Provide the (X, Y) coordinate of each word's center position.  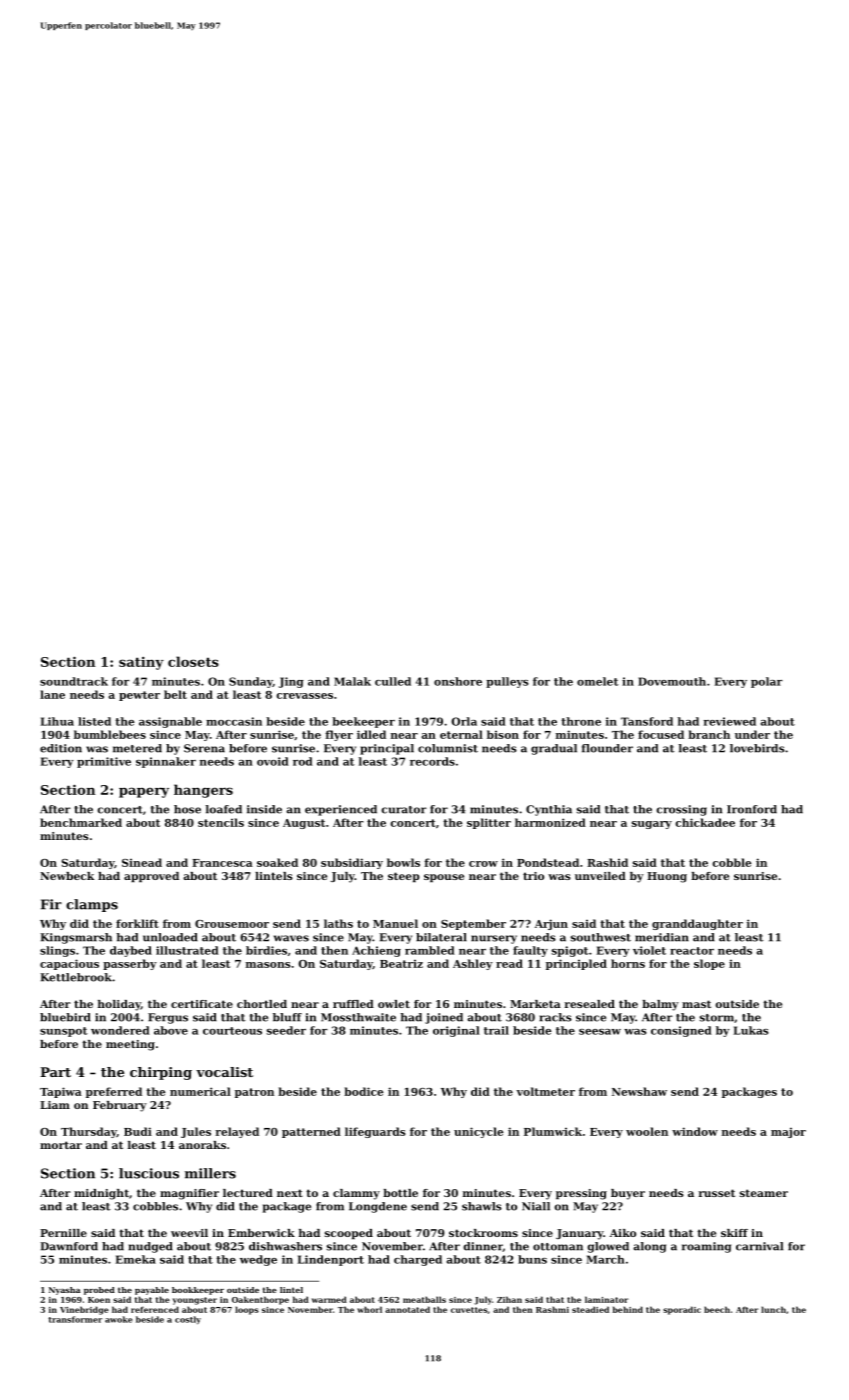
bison (503, 734)
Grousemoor (232, 924)
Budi (138, 1131)
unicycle (478, 1132)
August (304, 824)
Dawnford (69, 1246)
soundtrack (74, 681)
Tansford (647, 721)
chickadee (705, 822)
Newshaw (639, 1091)
